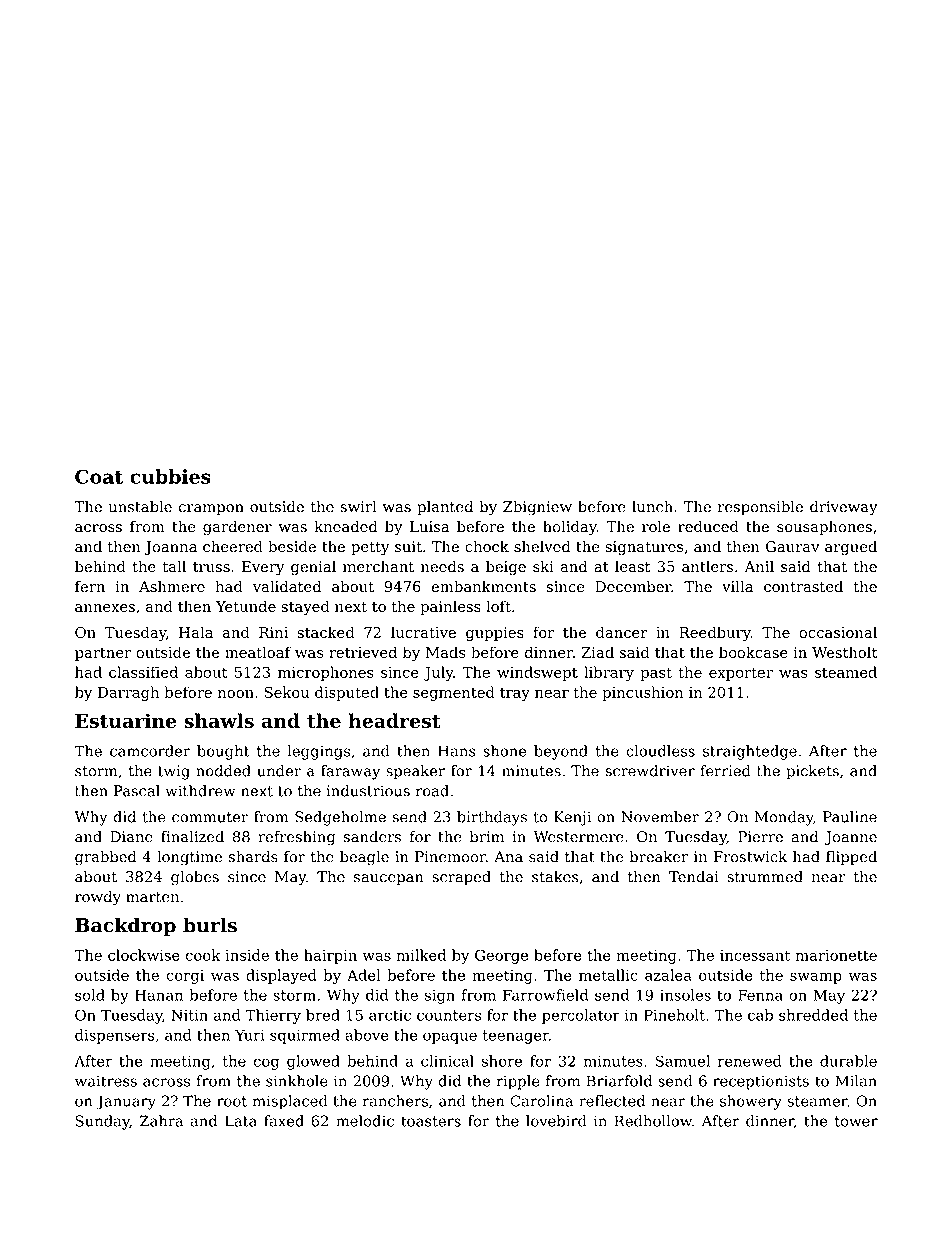  I want to click on pincushion, so click(643, 693).
